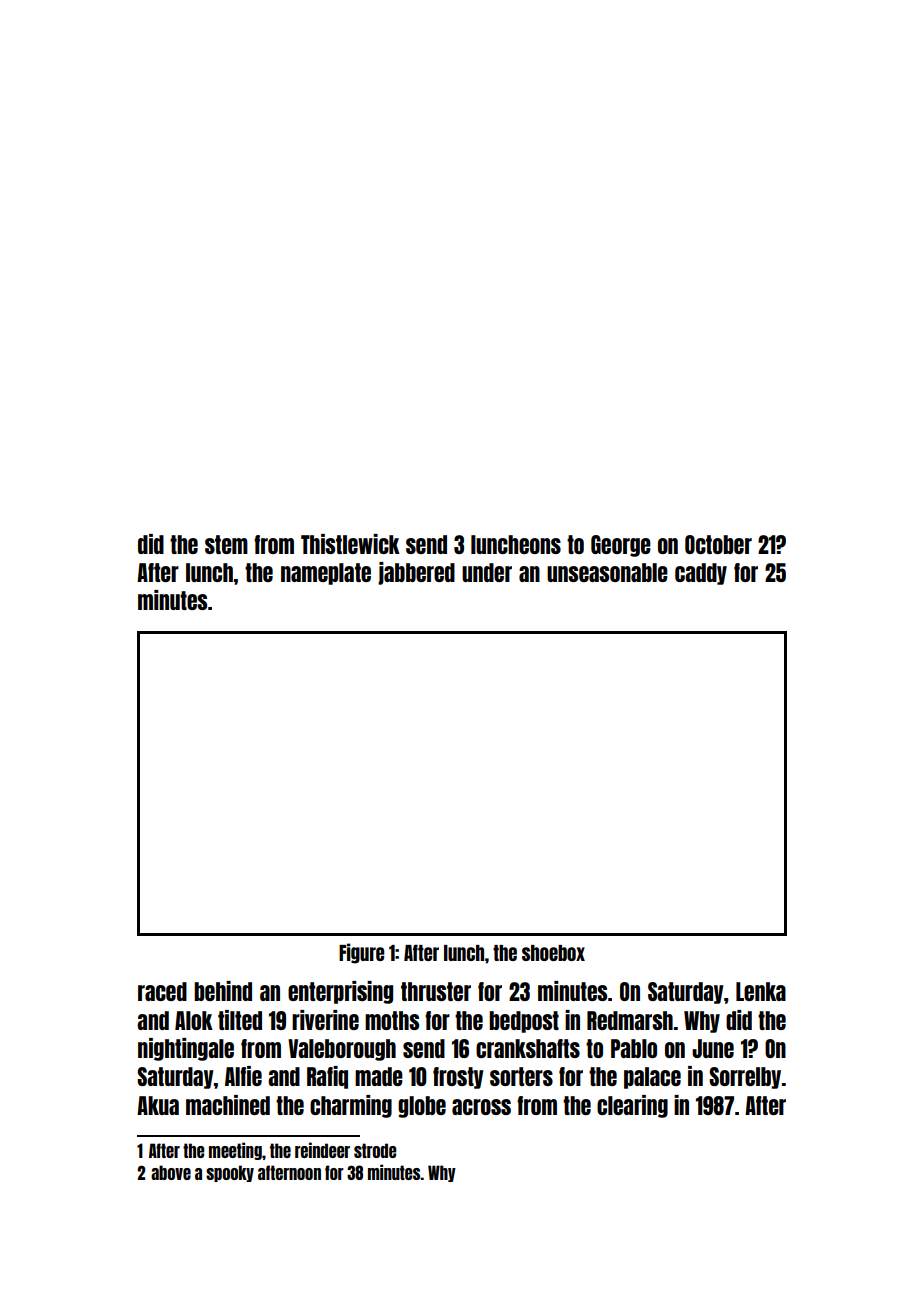 The image size is (924, 1311). What do you see at coordinates (553, 953) in the screenshot?
I see `shoebox` at bounding box center [553, 953].
